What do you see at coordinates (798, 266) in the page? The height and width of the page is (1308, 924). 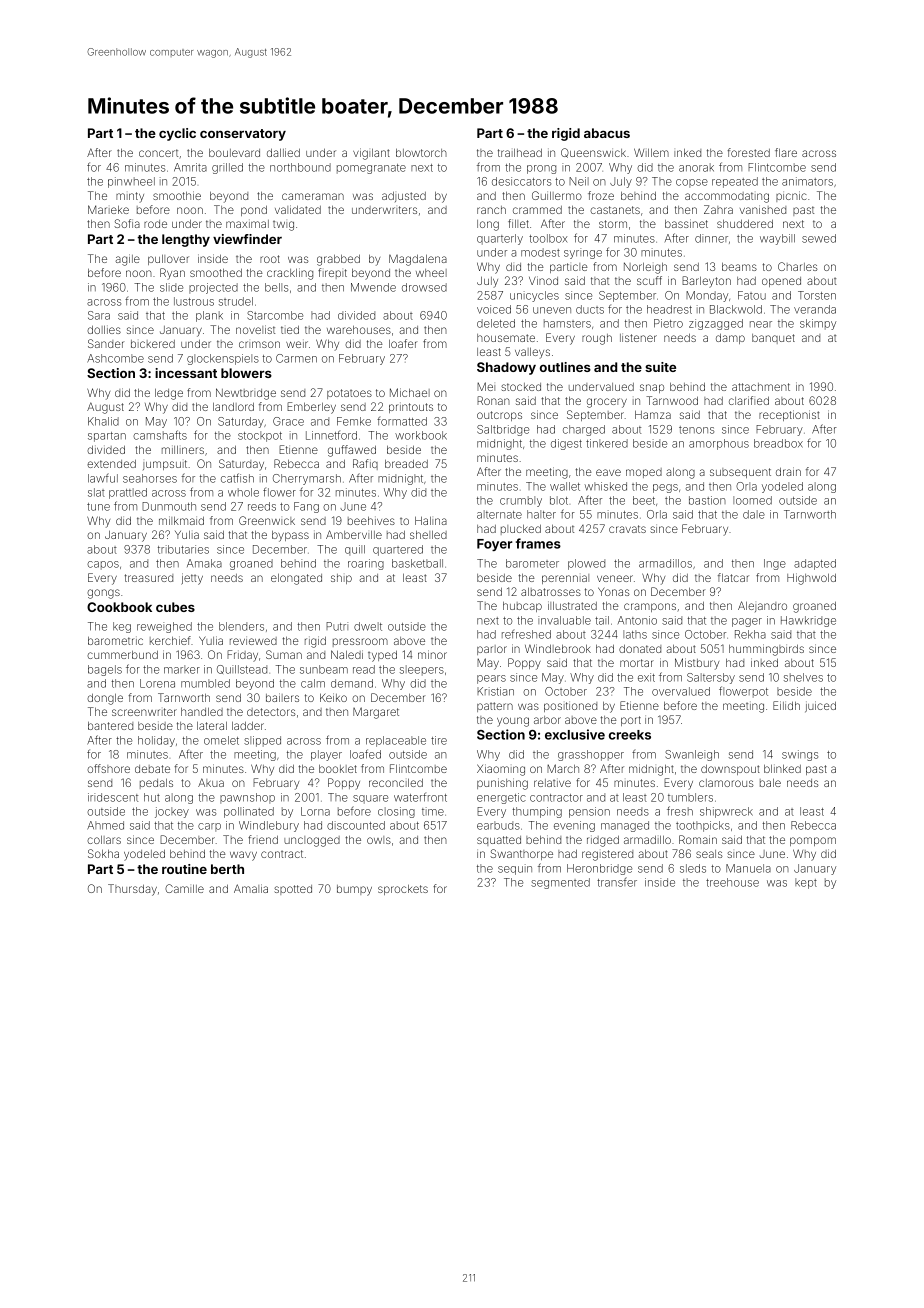 I see `Charles` at bounding box center [798, 266].
